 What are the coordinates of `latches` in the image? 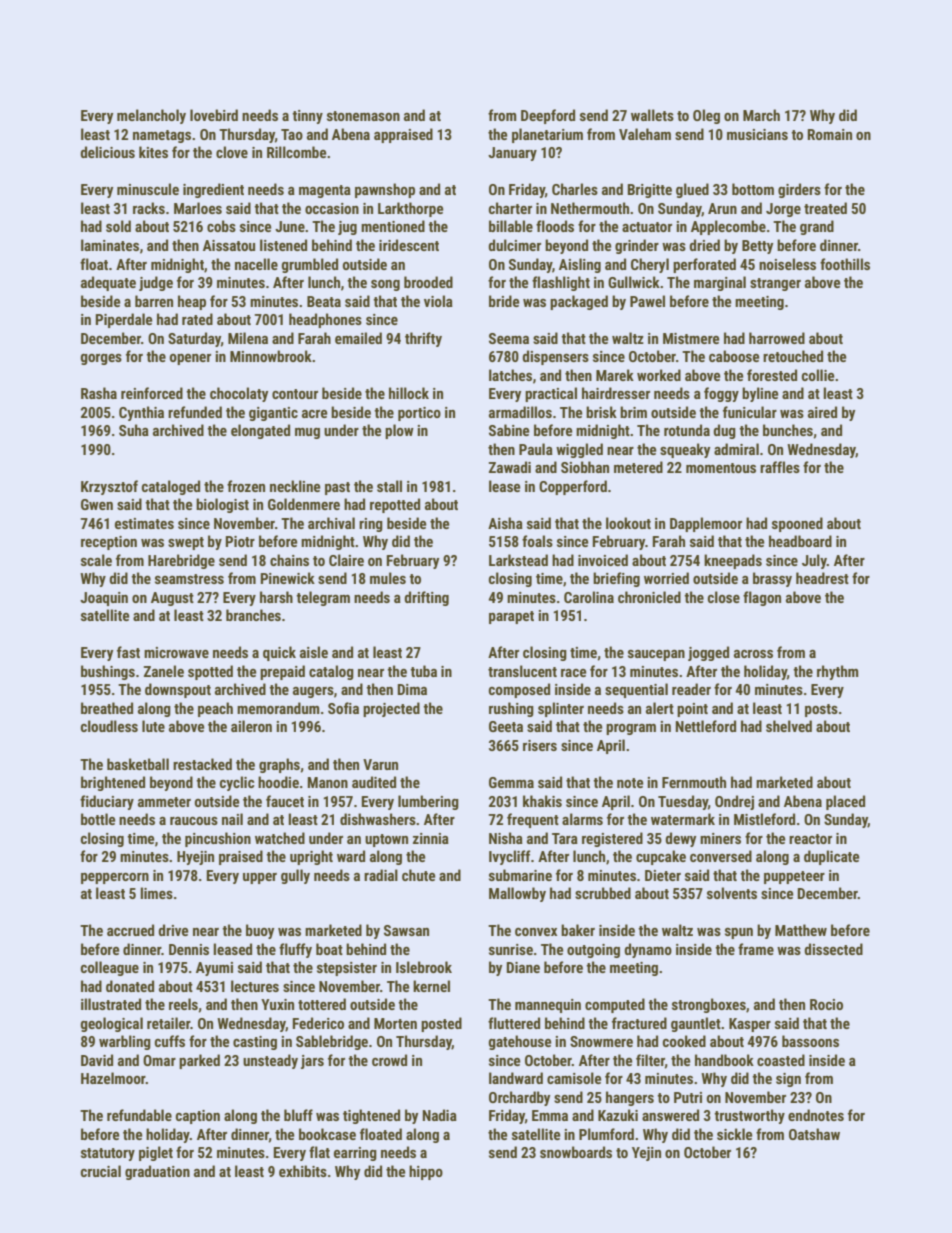 It's located at (510, 375).
